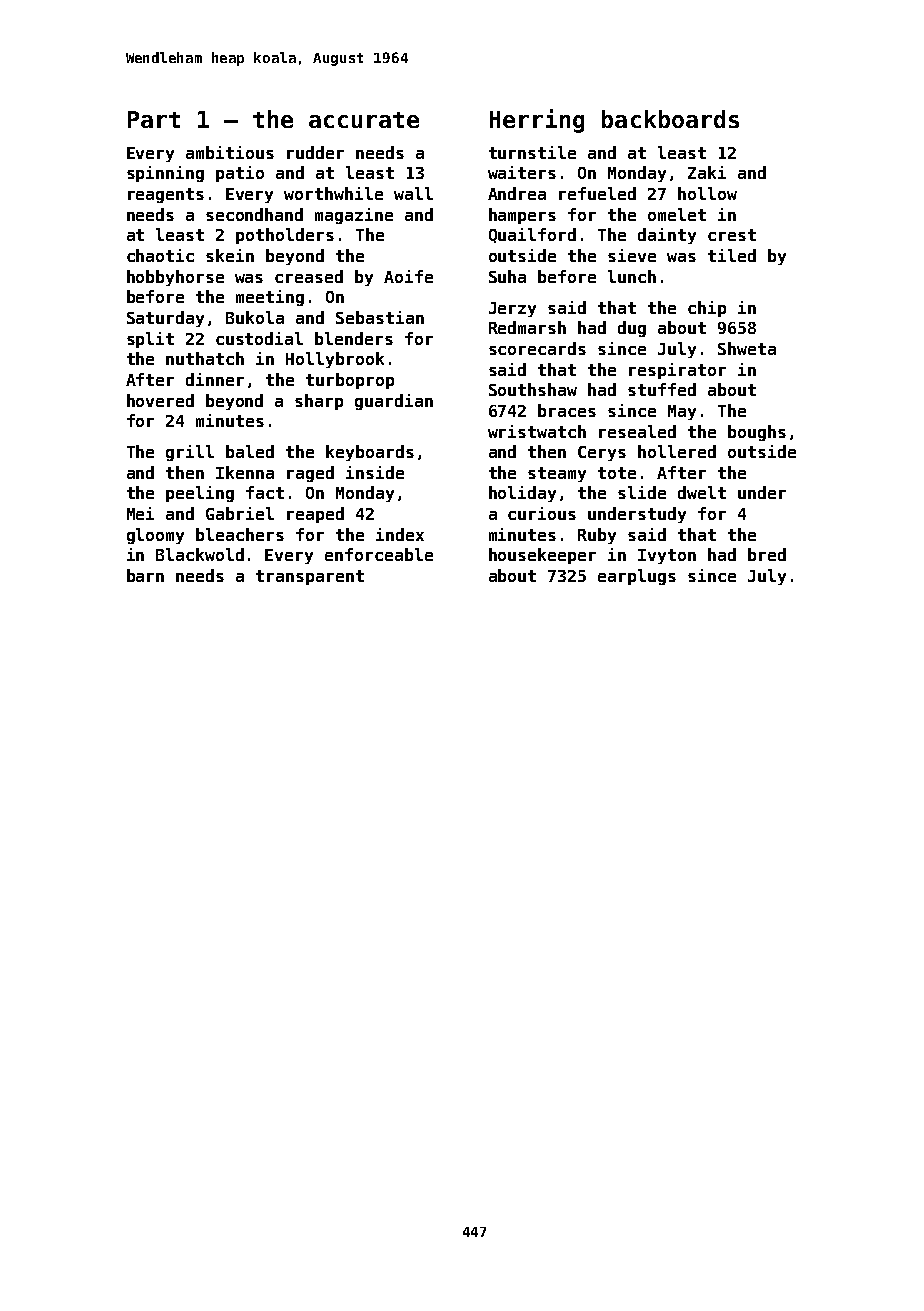 Image resolution: width=924 pixels, height=1311 pixels. What do you see at coordinates (408, 276) in the screenshot?
I see `Aoife` at bounding box center [408, 276].
